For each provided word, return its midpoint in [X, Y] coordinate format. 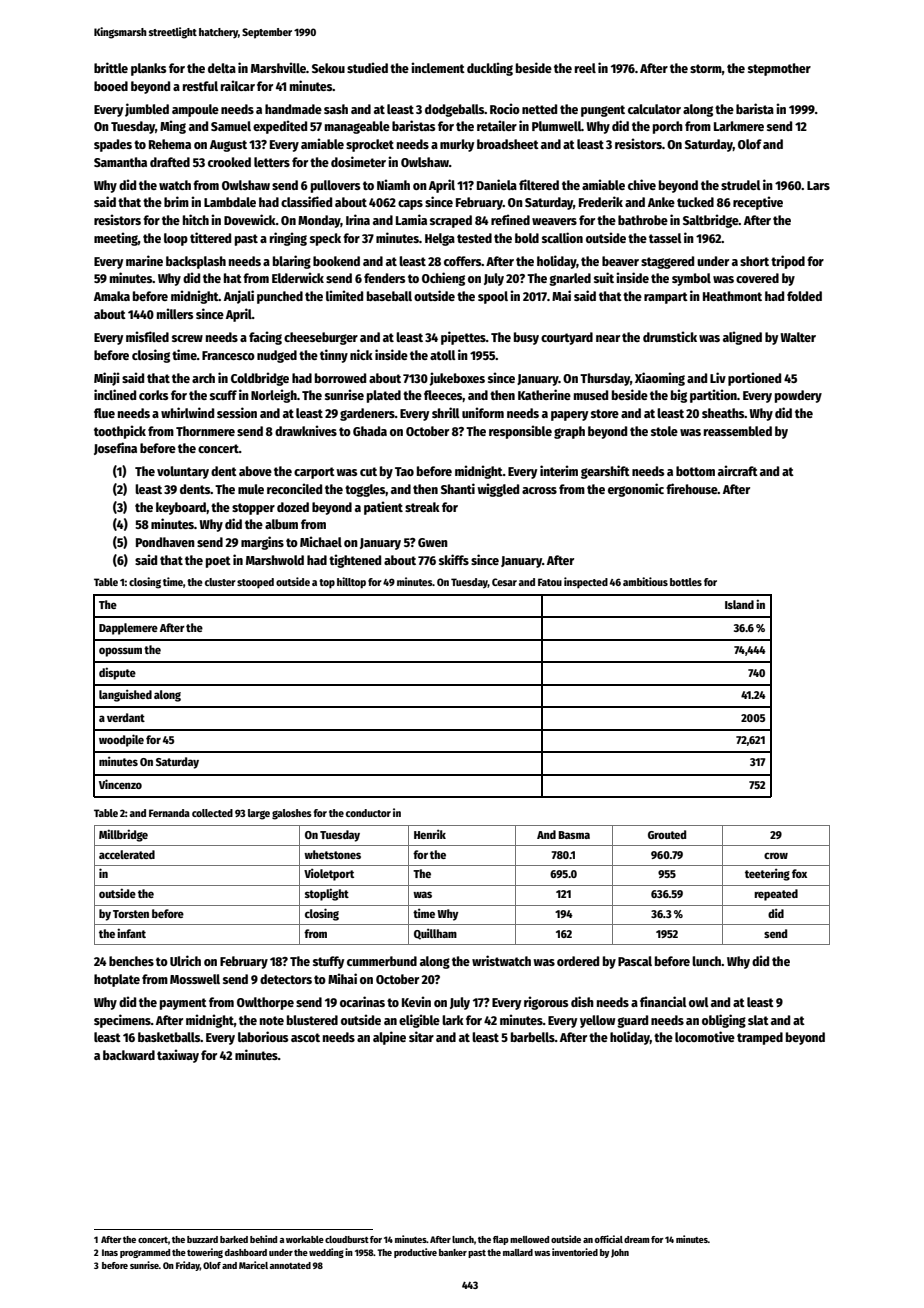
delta [222, 68]
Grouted [667, 834]
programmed [145, 1253]
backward [129, 1055]
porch [668, 127]
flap [501, 1240]
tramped [760, 1038]
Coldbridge [260, 379]
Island [739, 604]
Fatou [550, 582]
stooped [255, 583]
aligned [742, 338]
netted [539, 109]
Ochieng [443, 279]
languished [125, 695]
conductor [368, 813]
